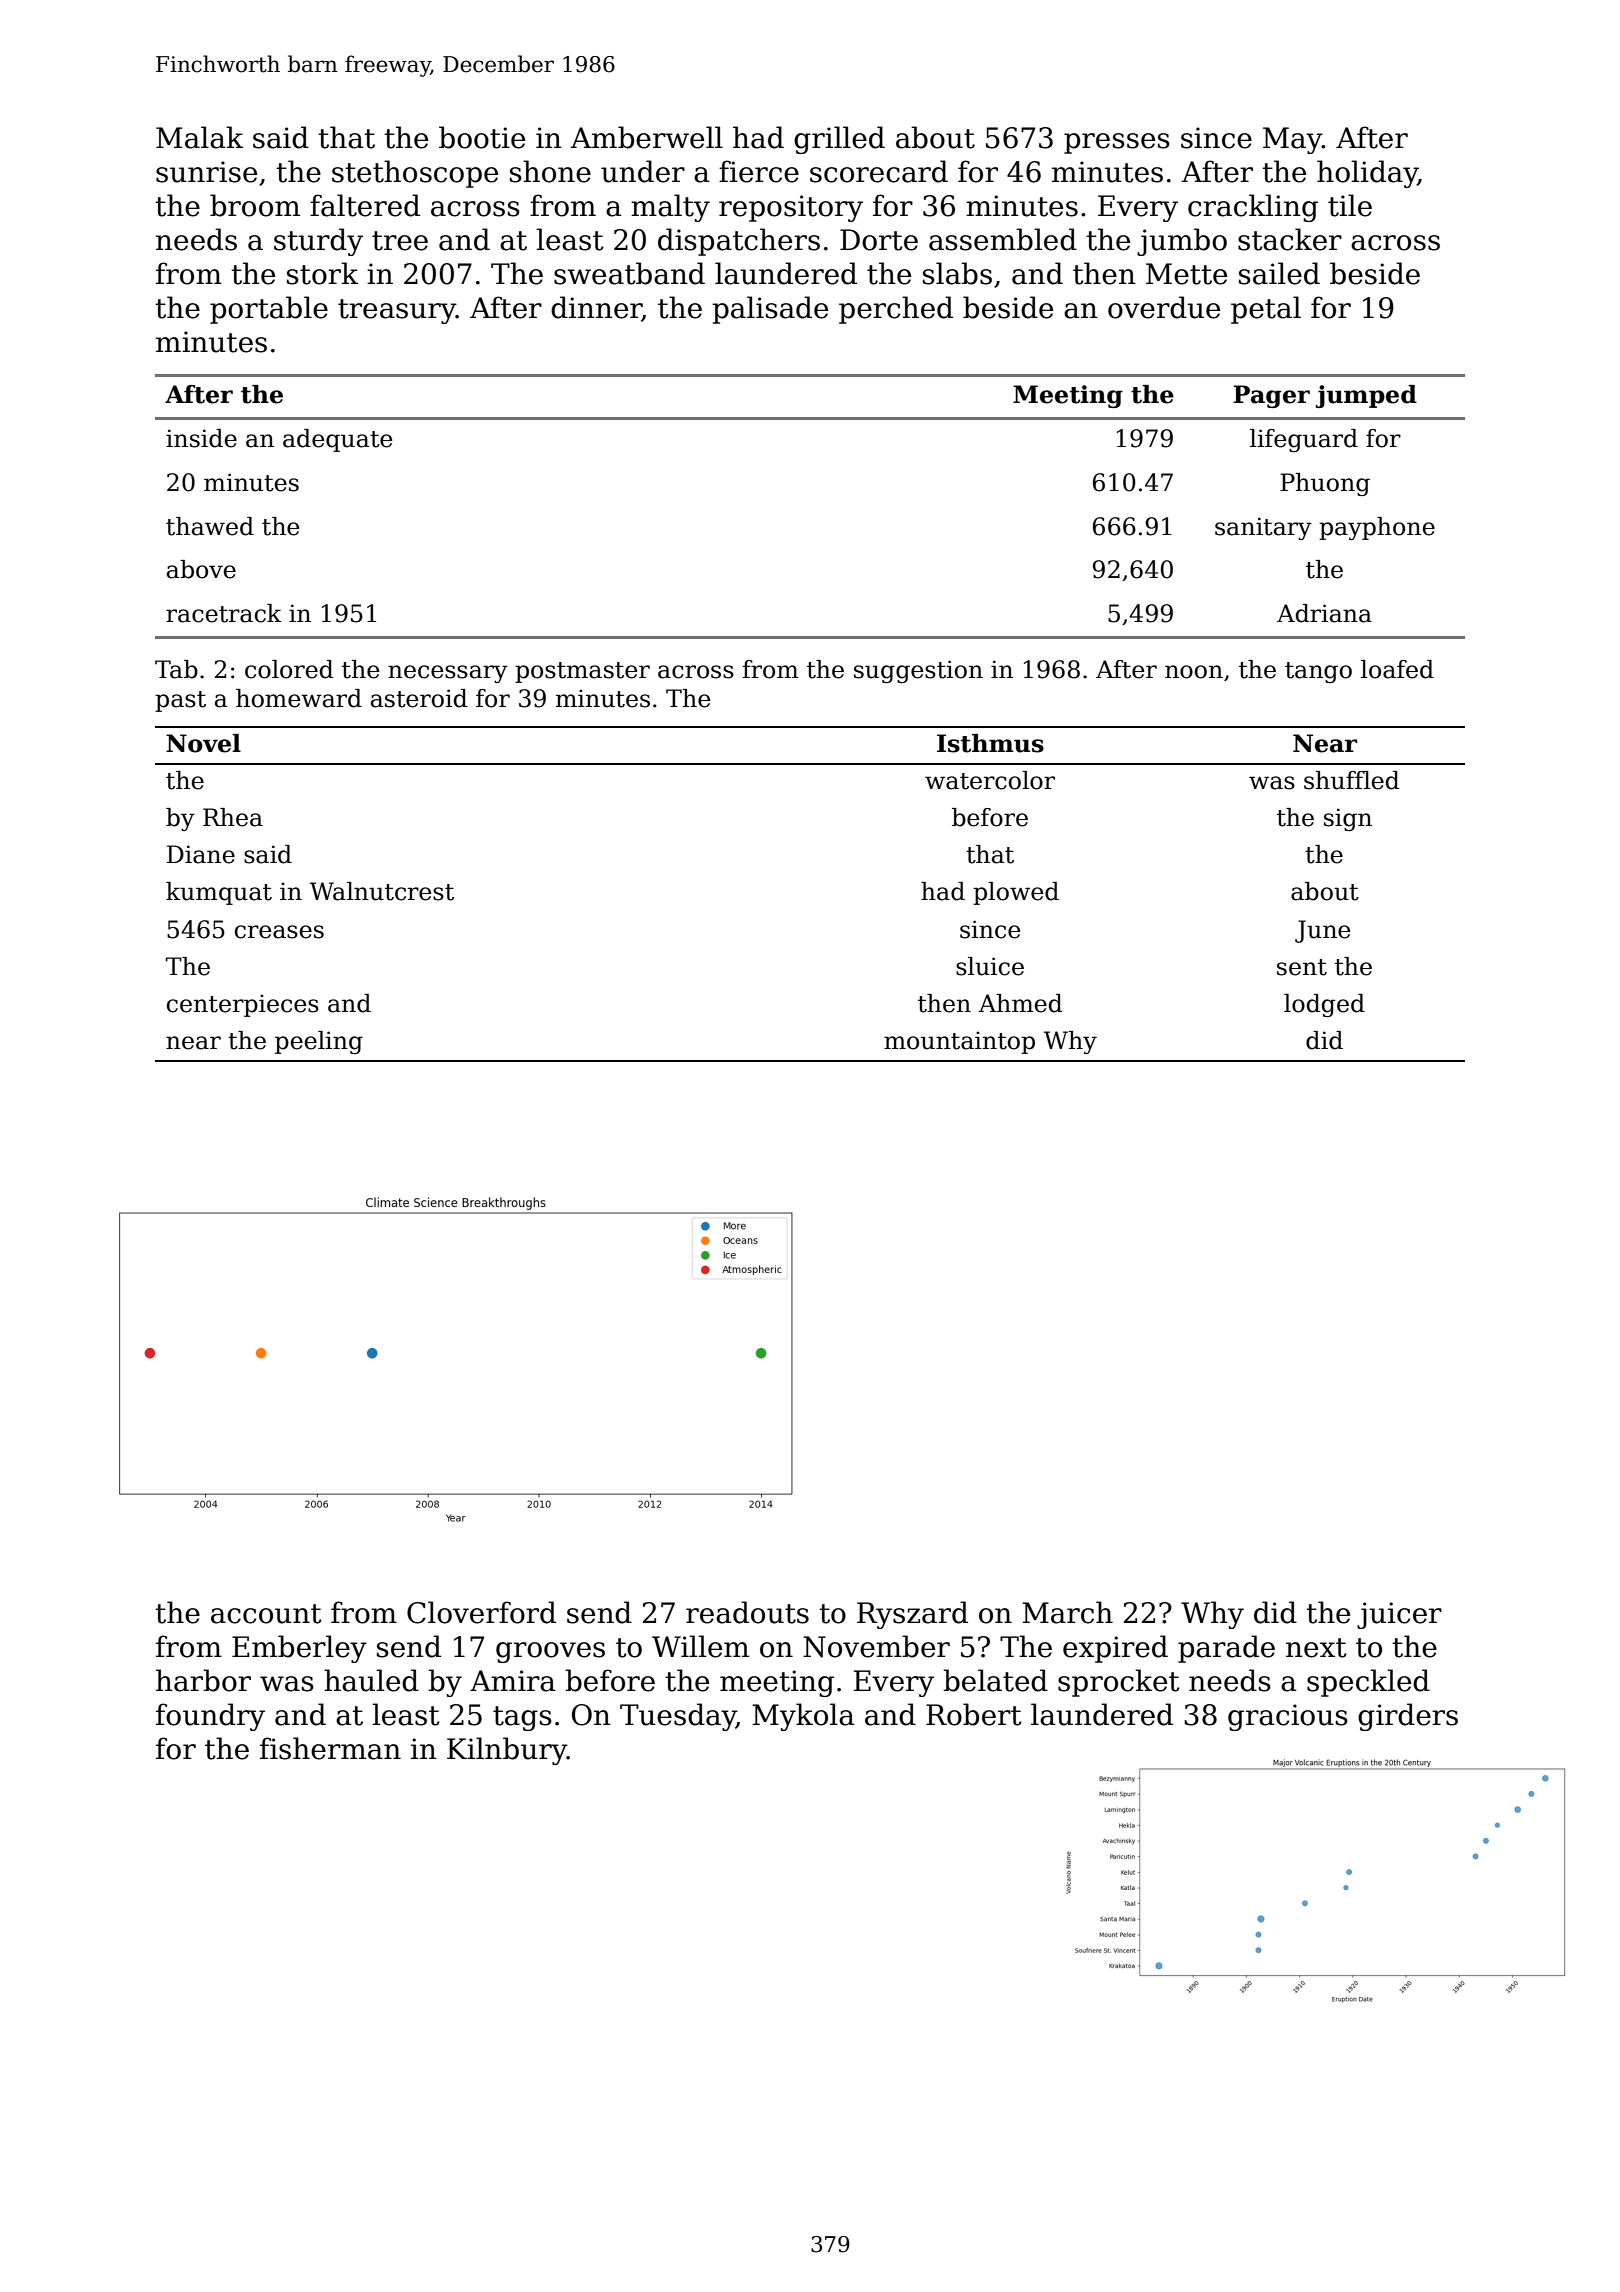  I want to click on sign, so click(1348, 819).
